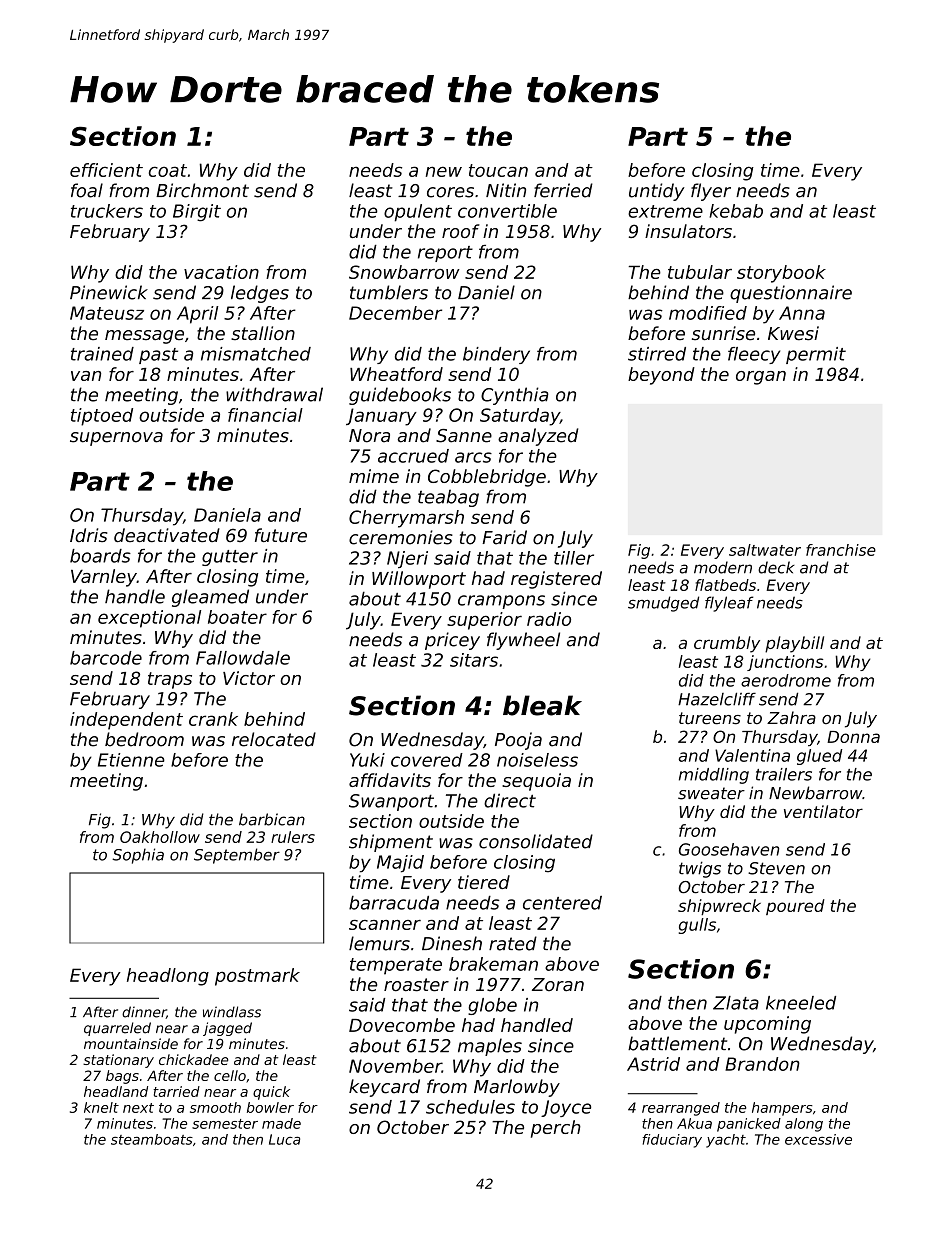 The height and width of the document is (1233, 952). Describe the element at coordinates (697, 926) in the document. I see `gulls` at that location.
